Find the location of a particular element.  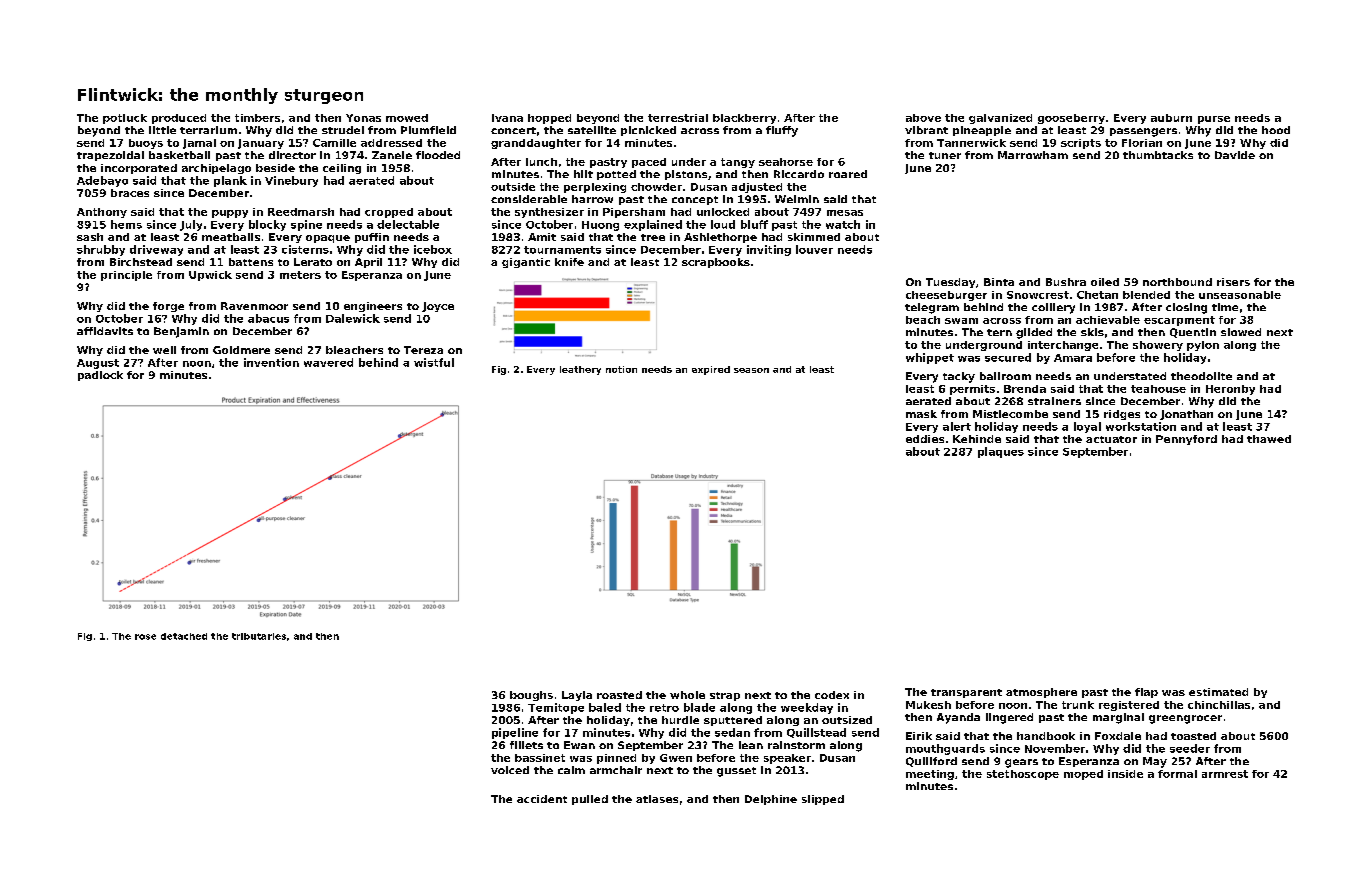

whole is located at coordinates (687, 695).
